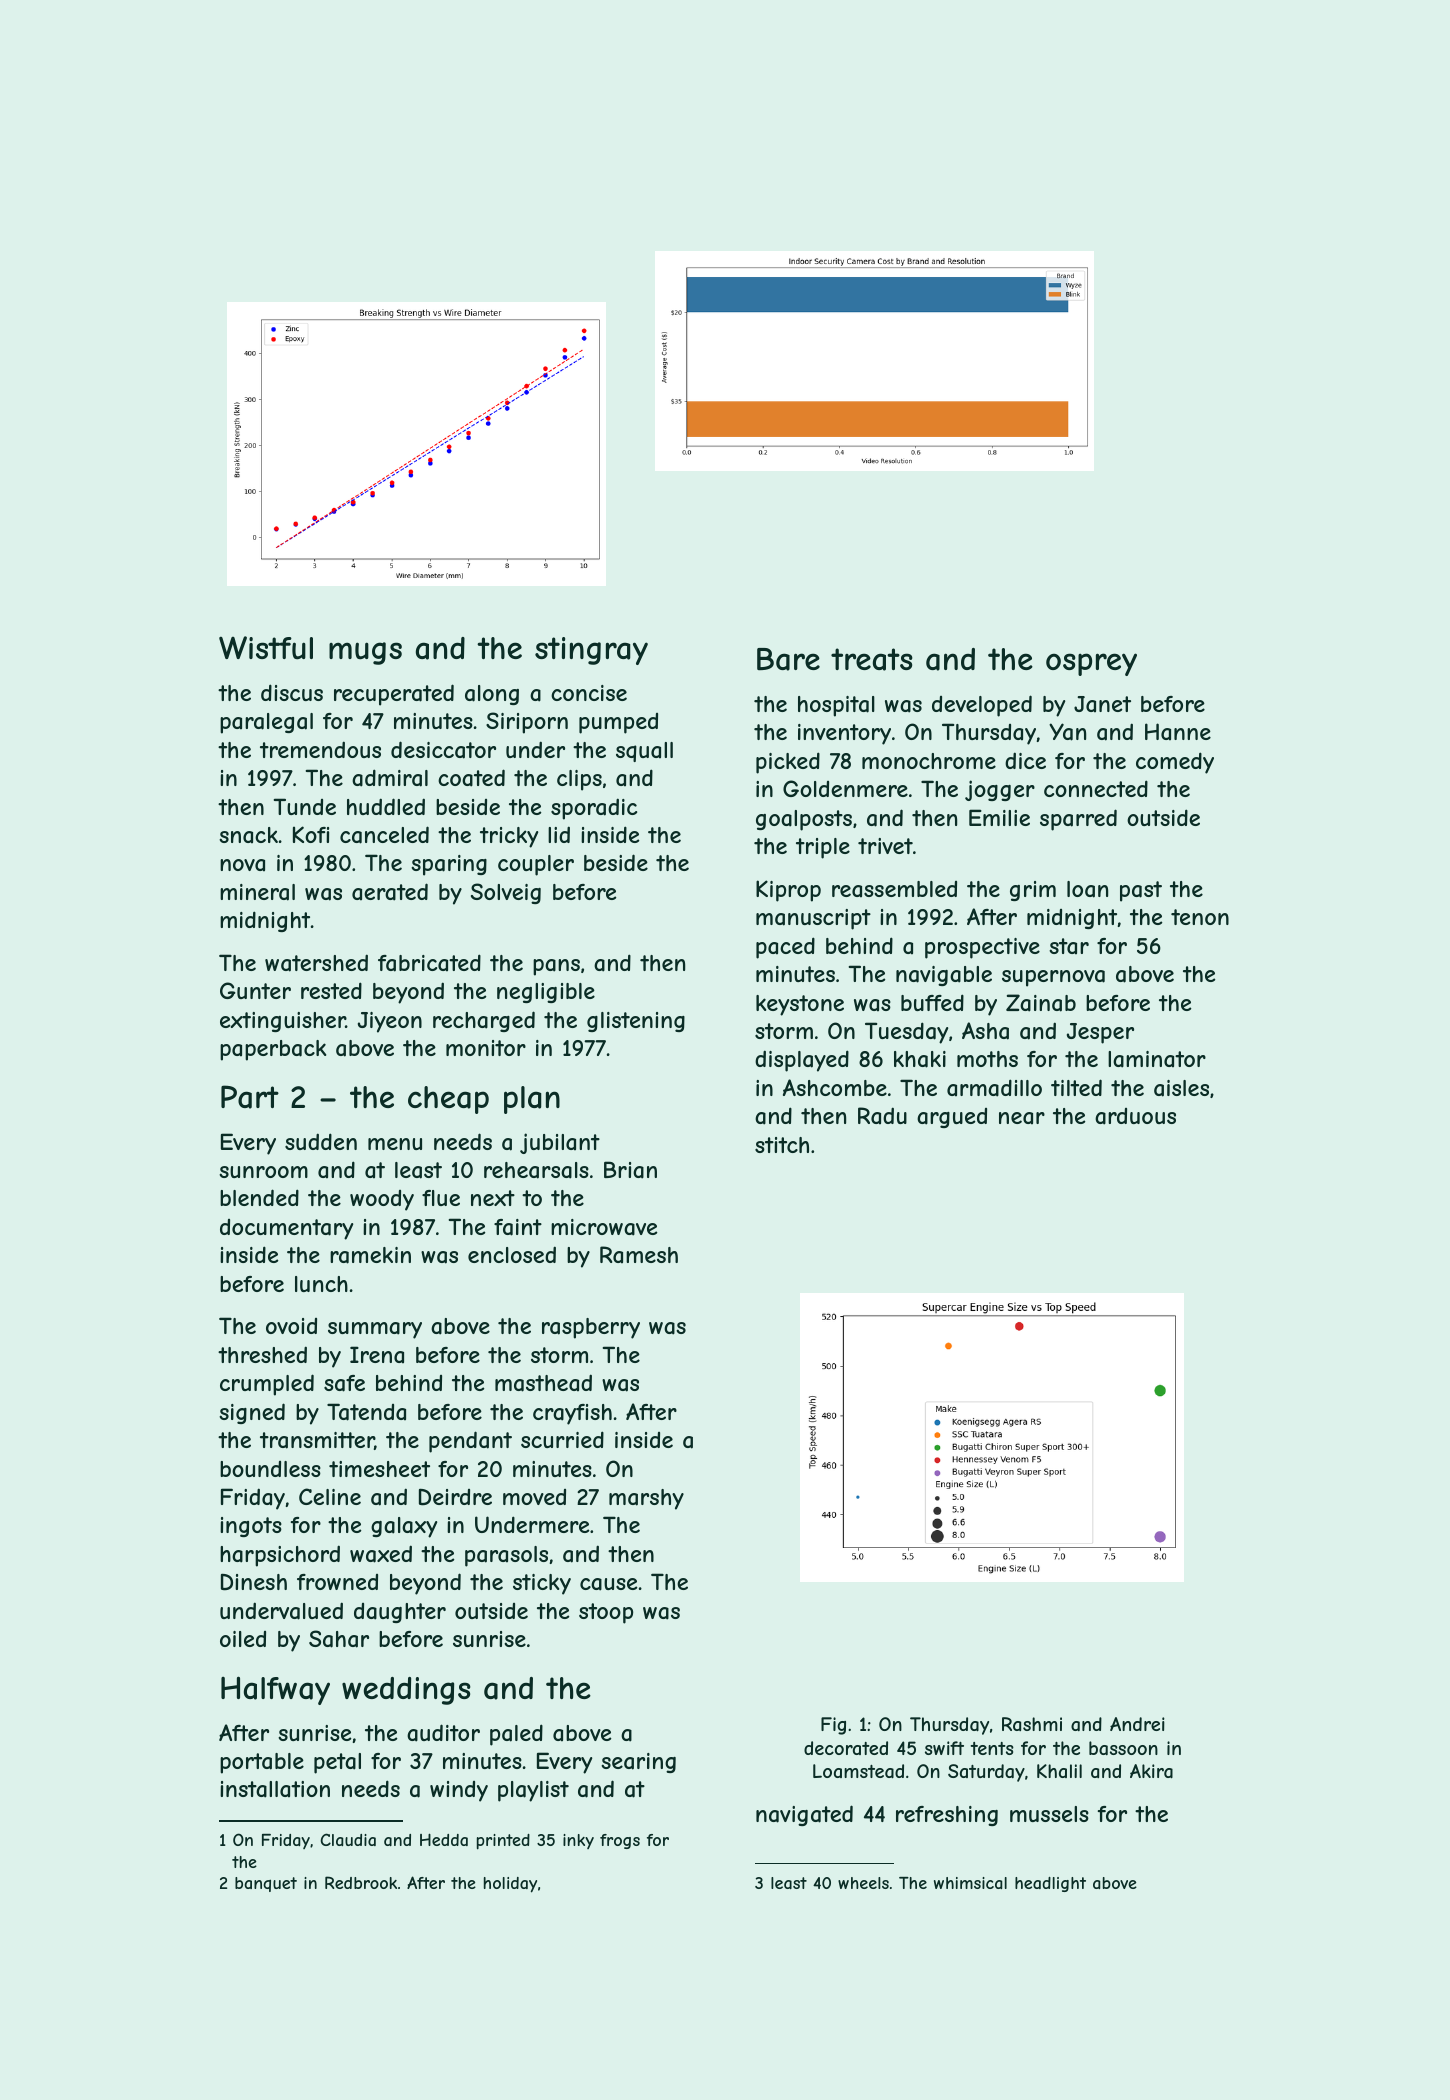 The height and width of the image is (2100, 1450). What do you see at coordinates (266, 723) in the image?
I see `paralegal` at bounding box center [266, 723].
